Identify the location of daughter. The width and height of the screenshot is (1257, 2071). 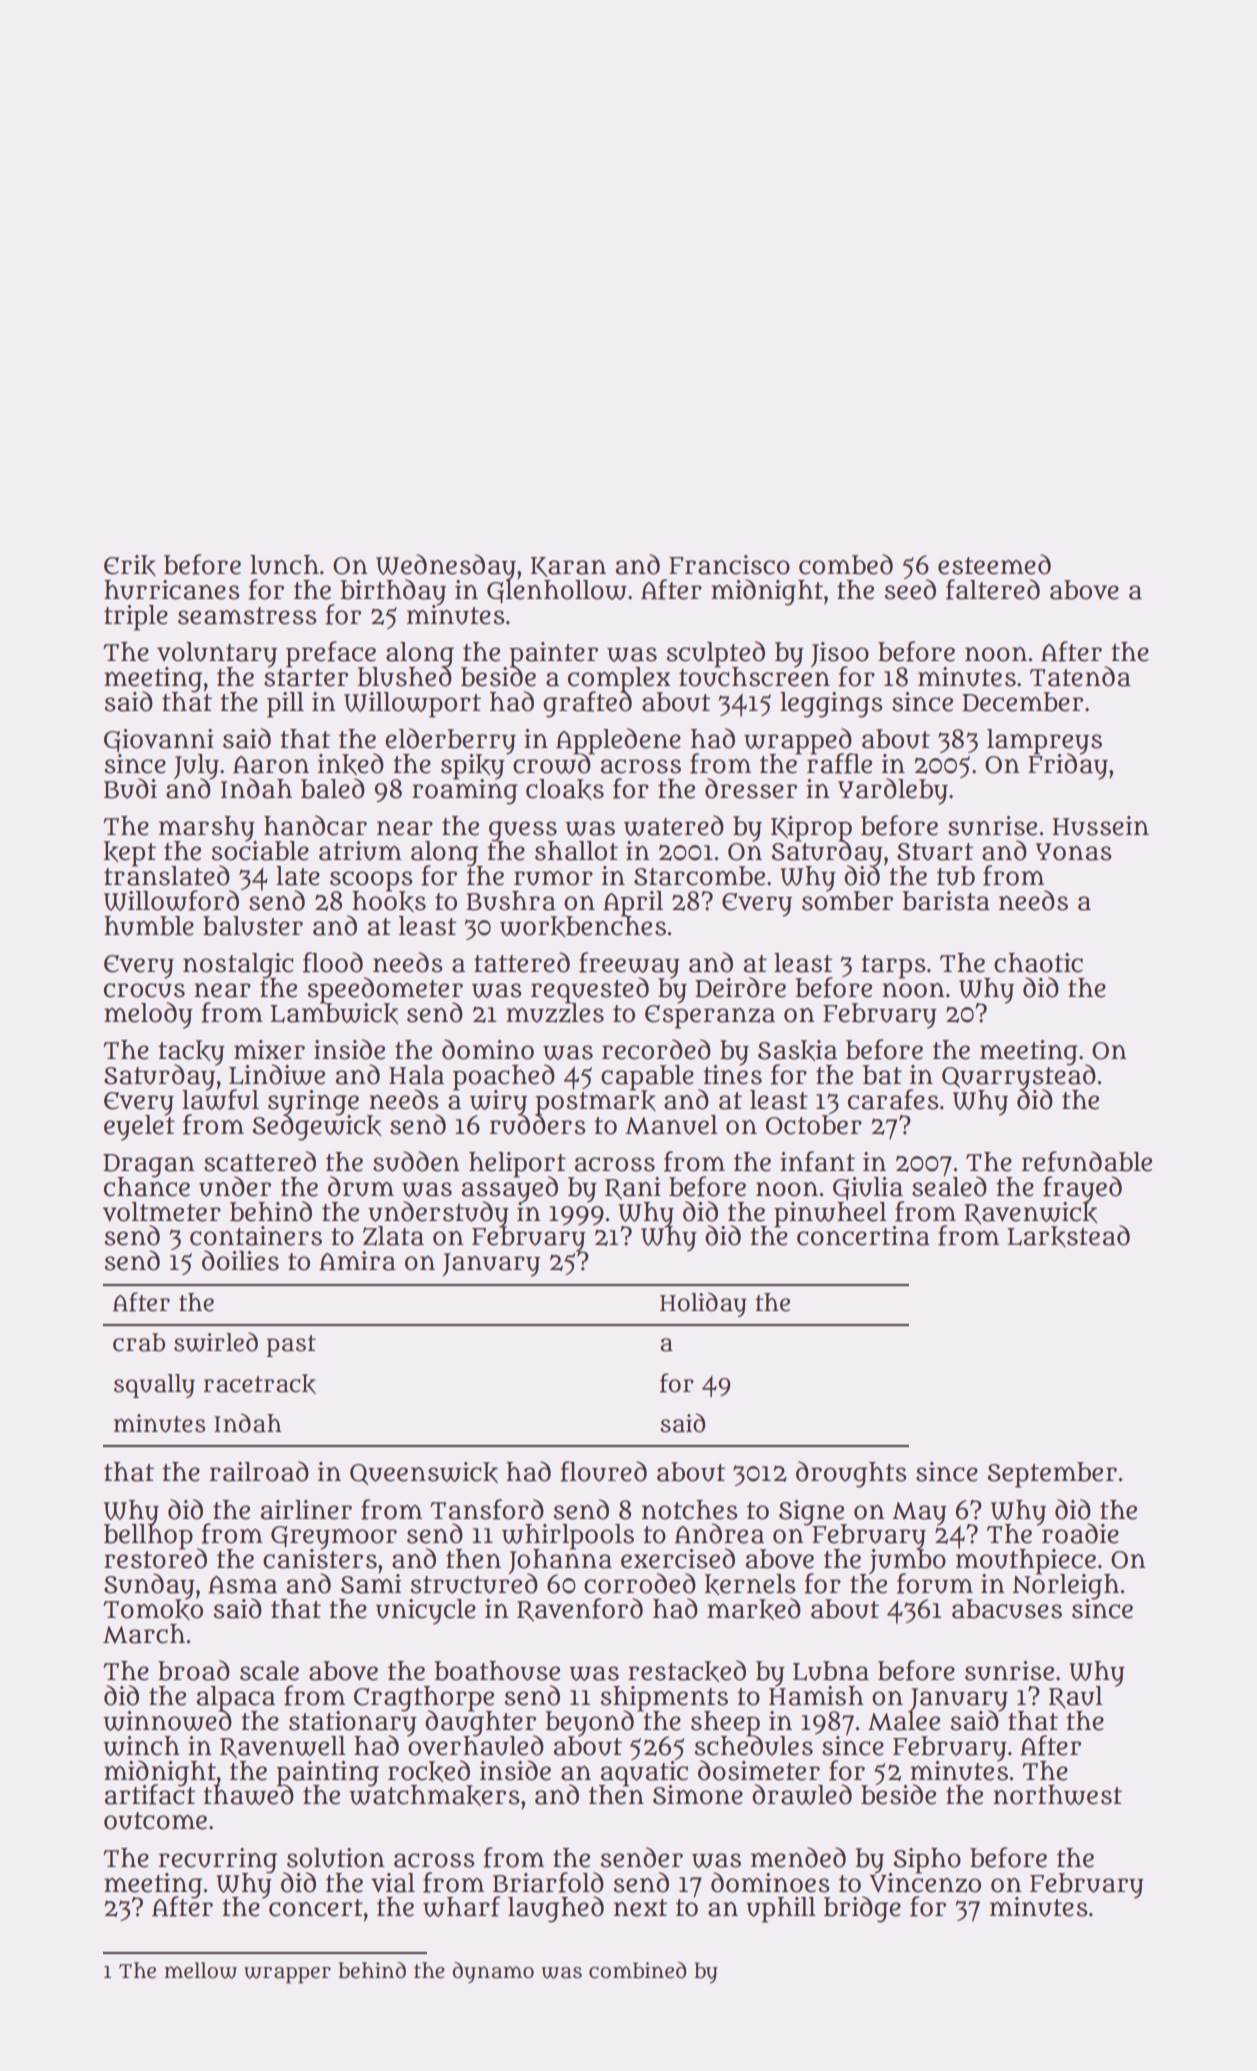
(480, 1723).
